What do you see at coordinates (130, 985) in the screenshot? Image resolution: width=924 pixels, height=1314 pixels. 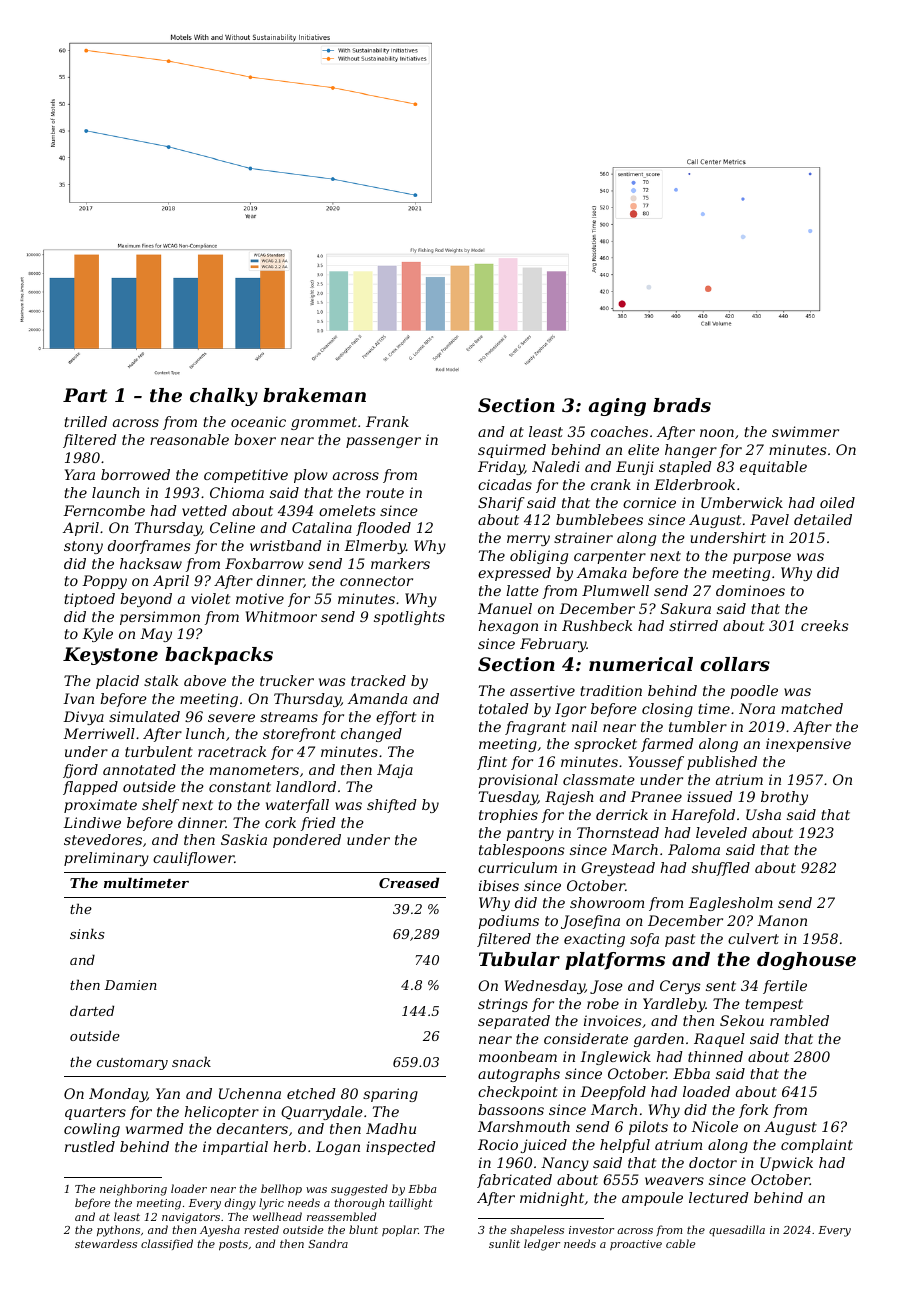 I see `Damien` at bounding box center [130, 985].
